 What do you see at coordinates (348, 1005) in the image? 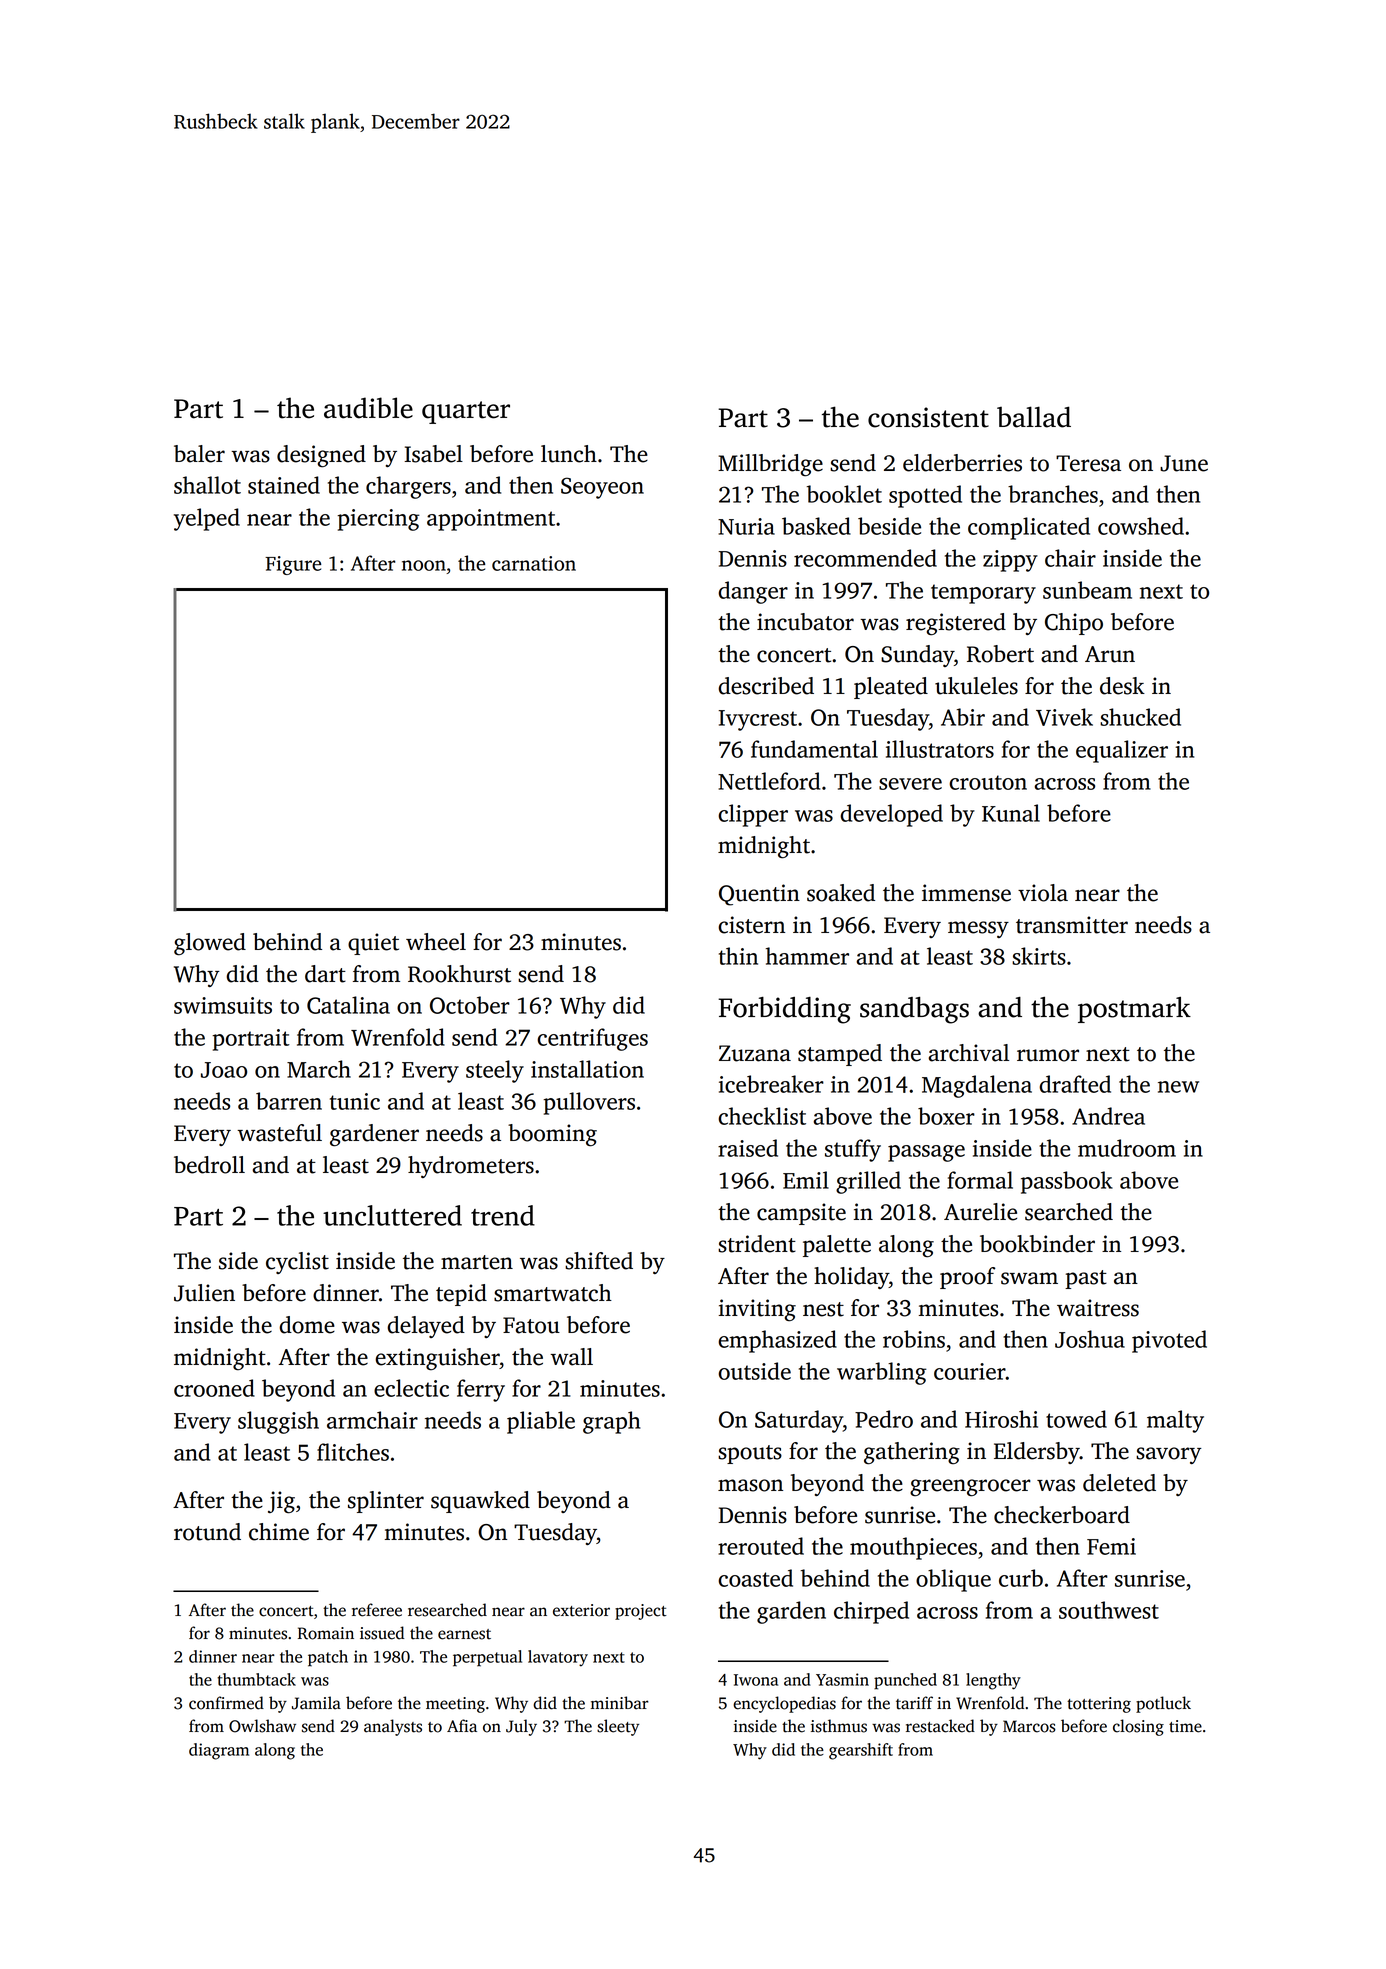
I see `Catalina` at bounding box center [348, 1005].
